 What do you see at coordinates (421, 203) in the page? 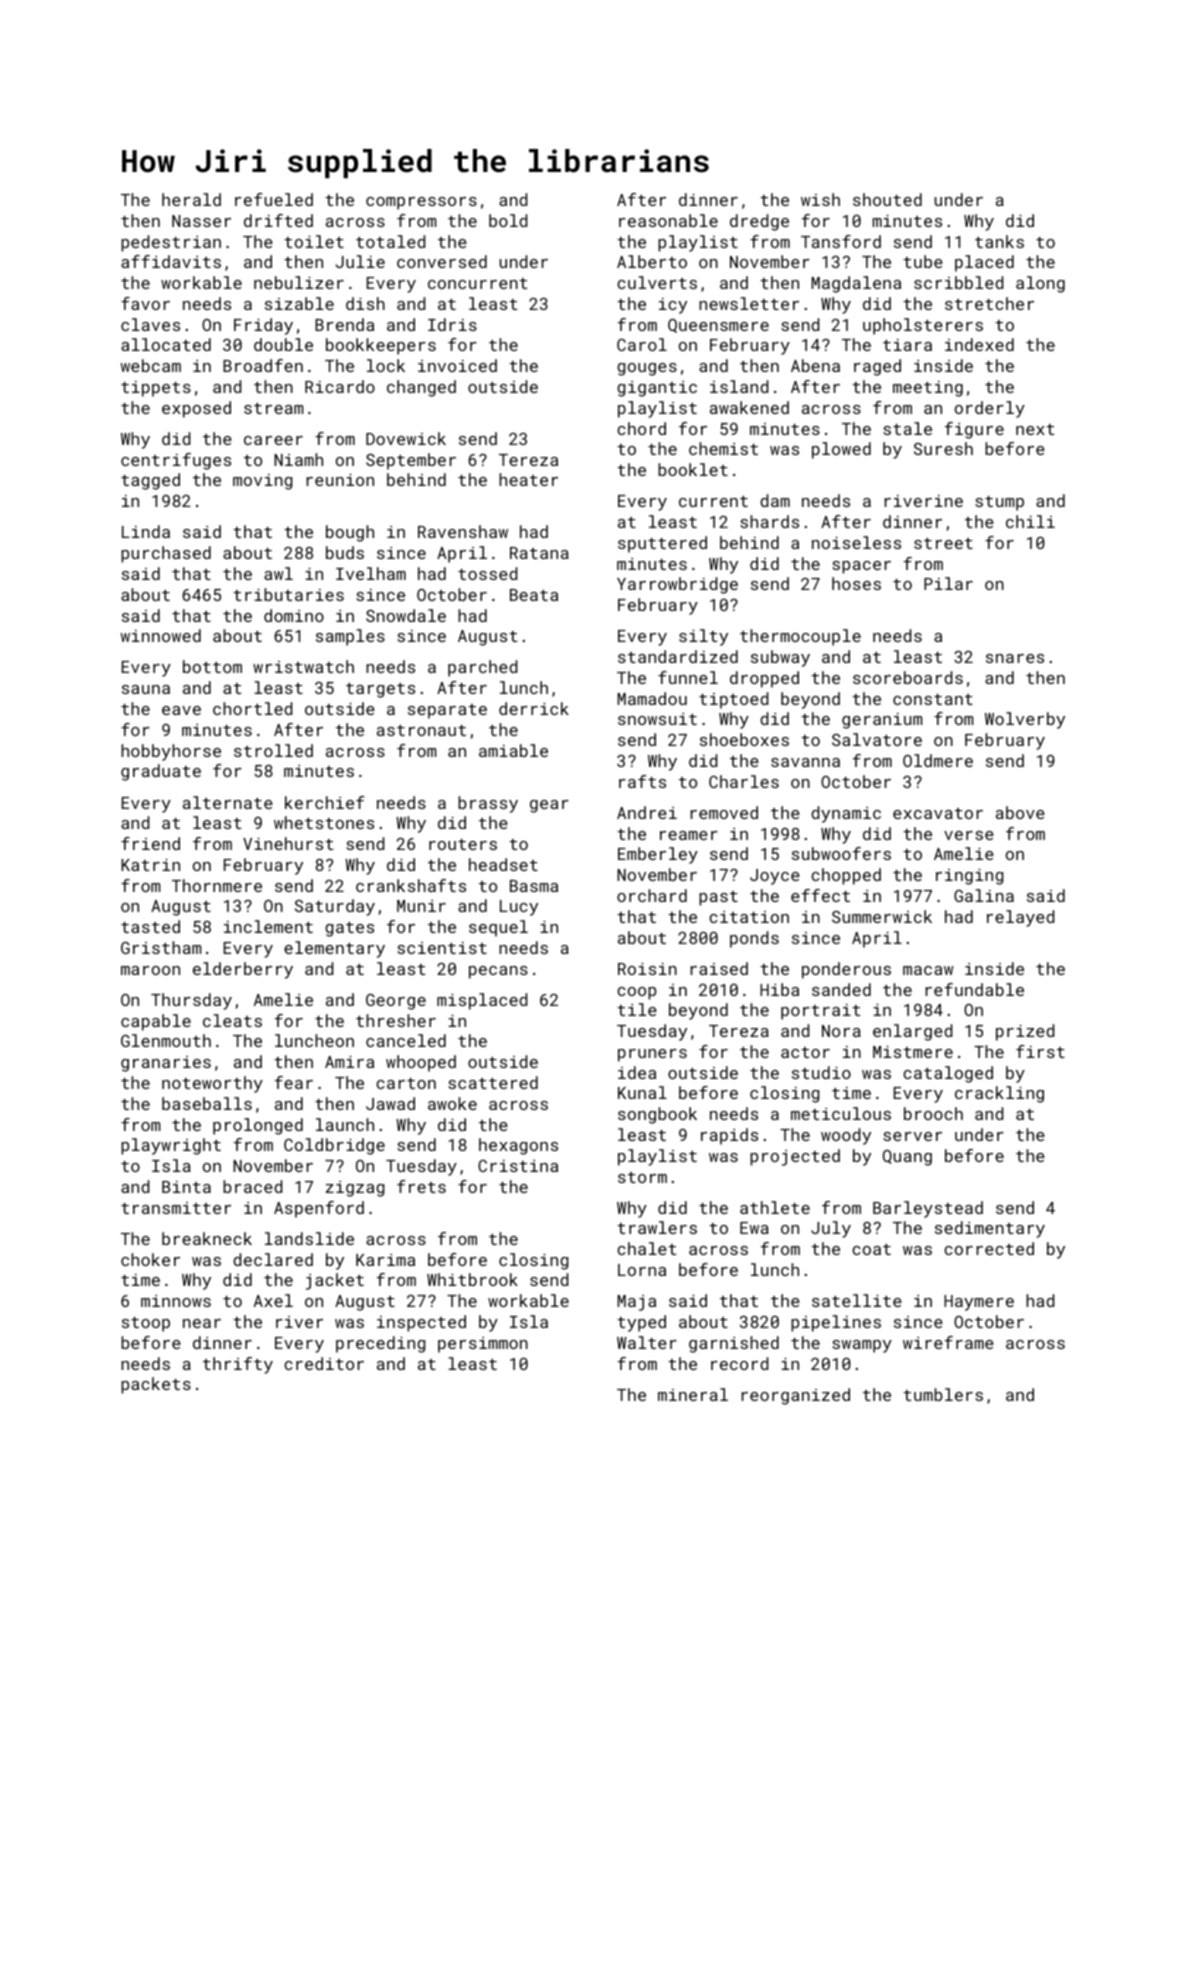
I see `compressors` at bounding box center [421, 203].
